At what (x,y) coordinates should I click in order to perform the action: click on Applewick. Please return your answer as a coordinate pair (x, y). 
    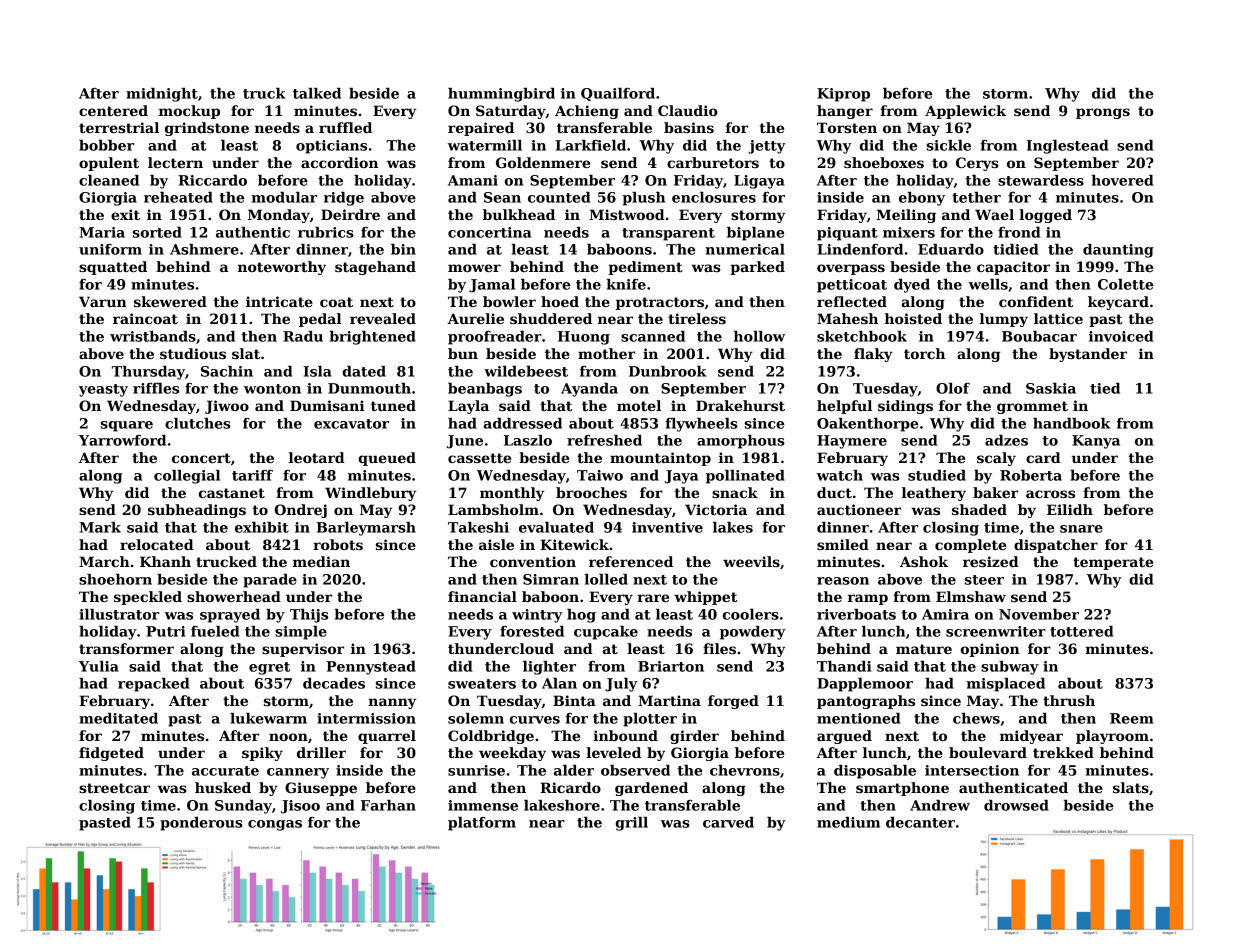
    Looking at the image, I should click on (965, 112).
